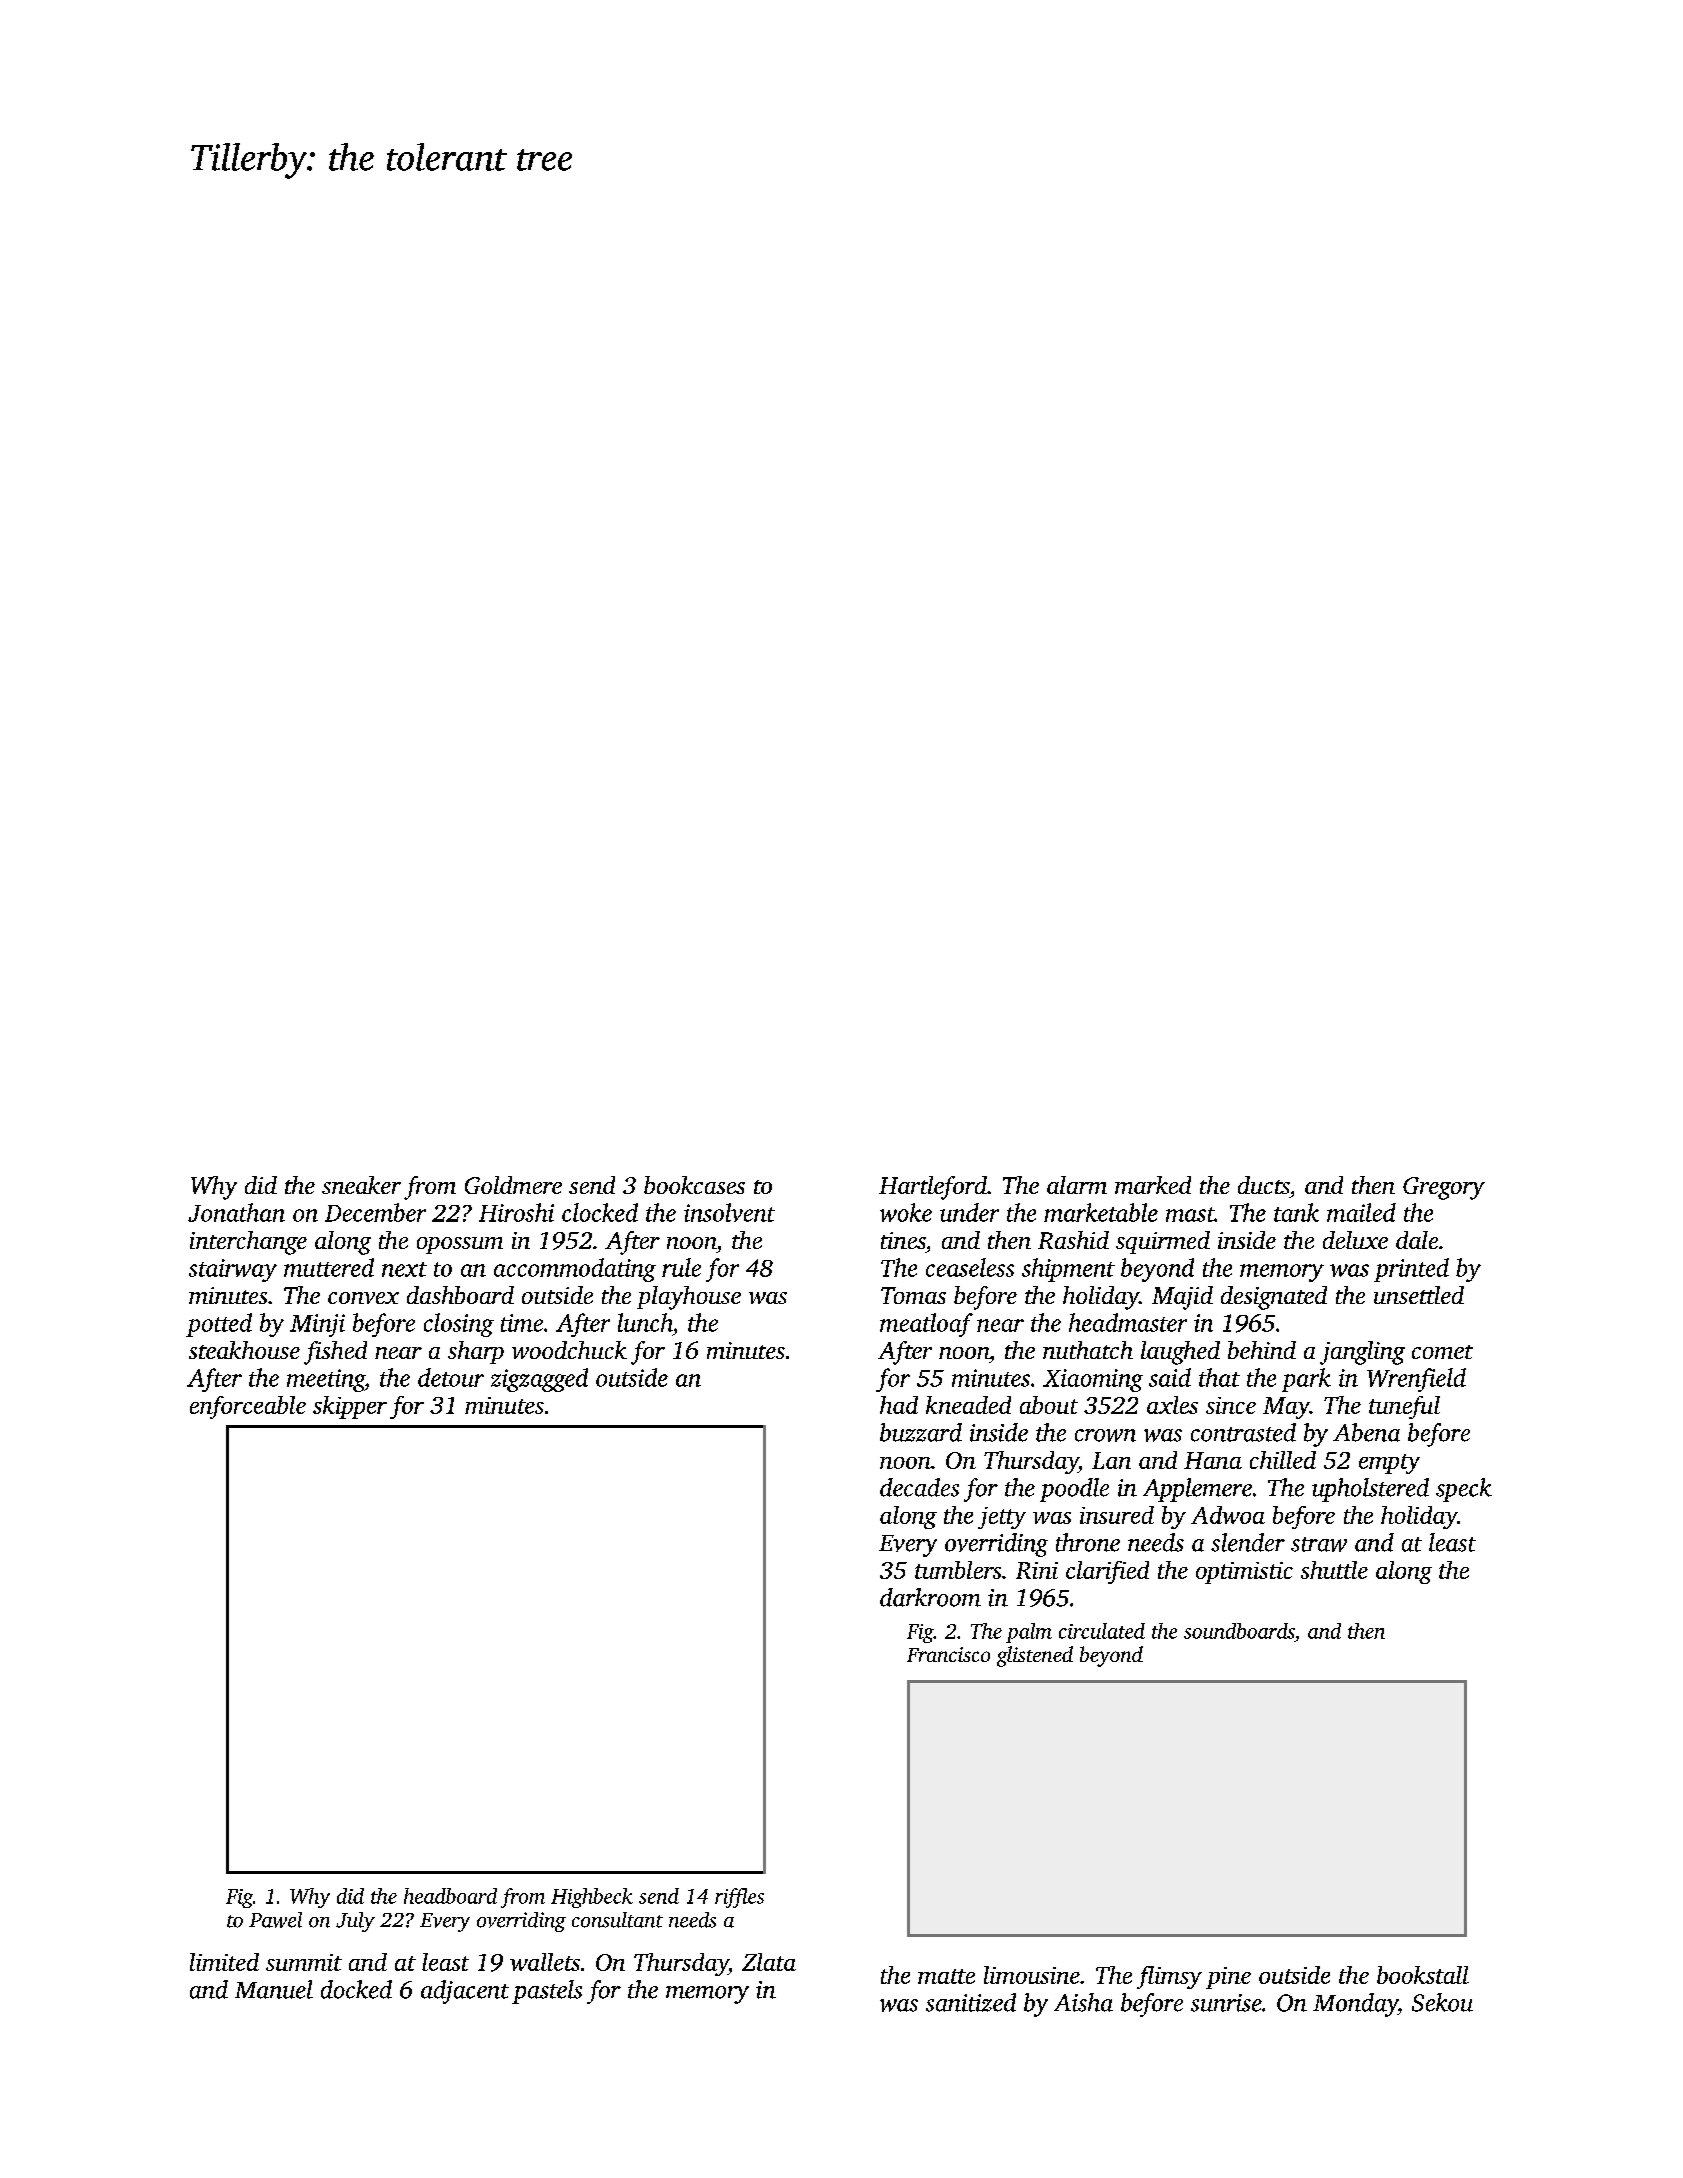 The image size is (1683, 2178). I want to click on circulated, so click(1102, 1631).
